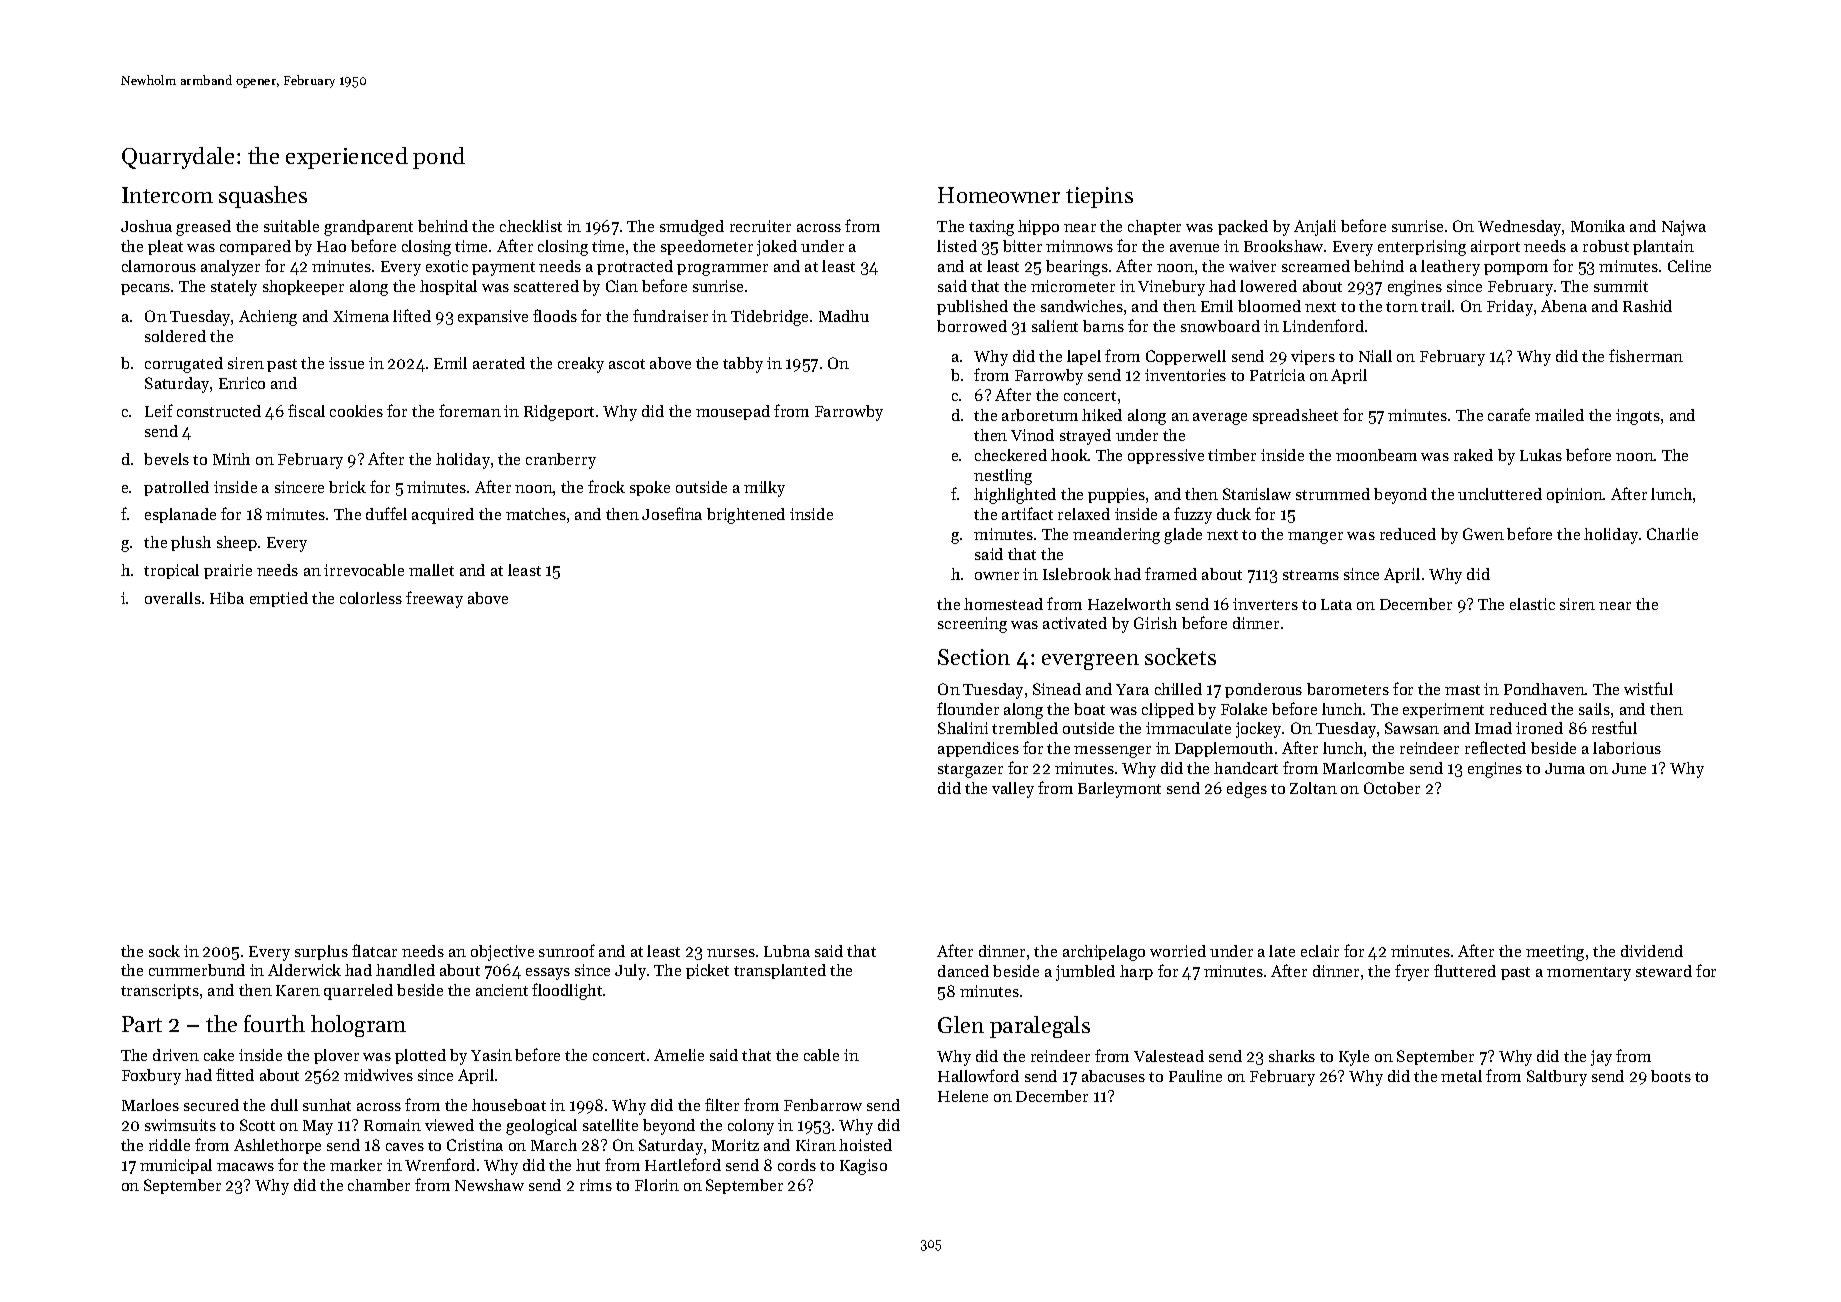  I want to click on overalls, so click(173, 598).
